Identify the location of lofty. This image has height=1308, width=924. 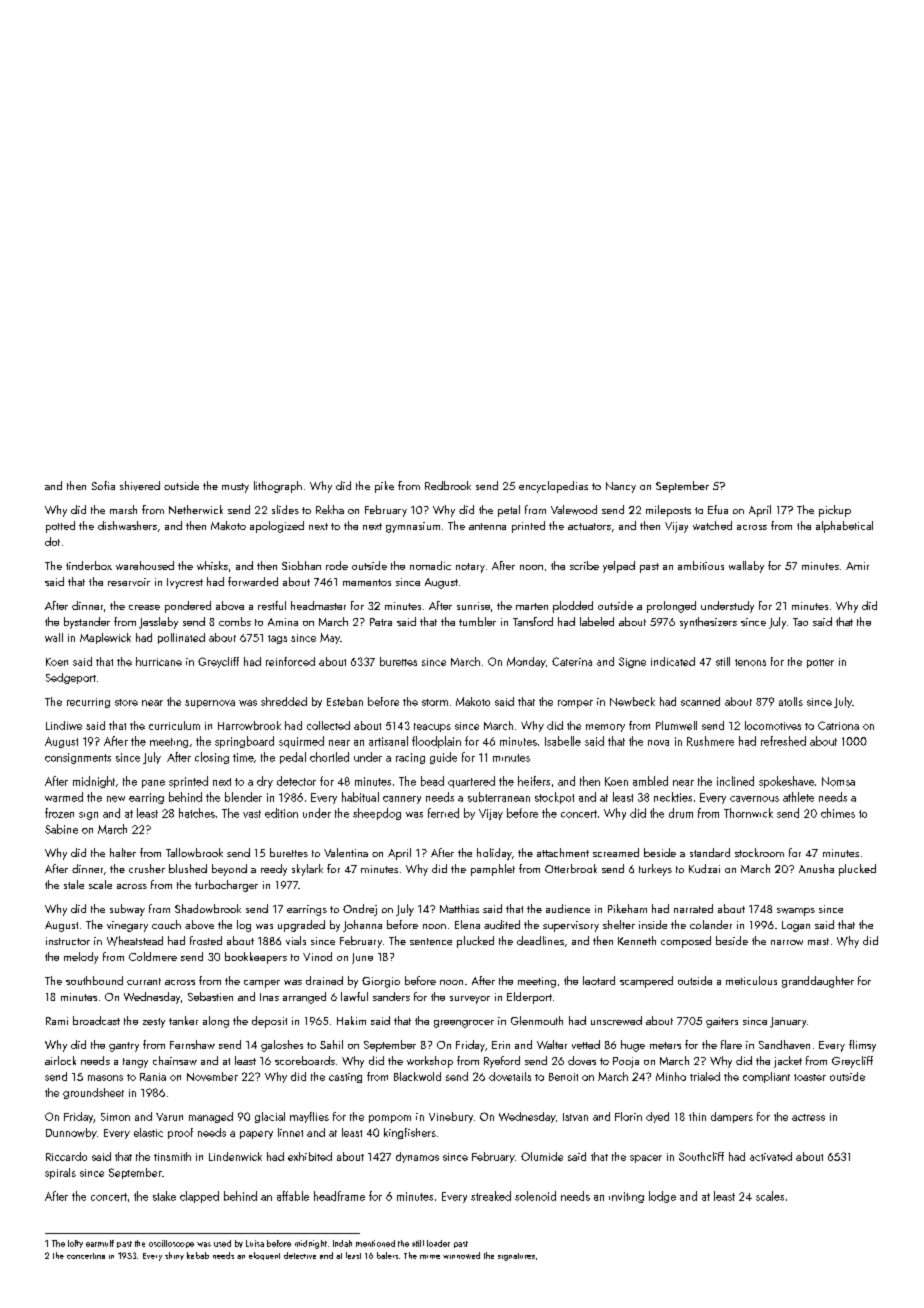
(75, 1244).
